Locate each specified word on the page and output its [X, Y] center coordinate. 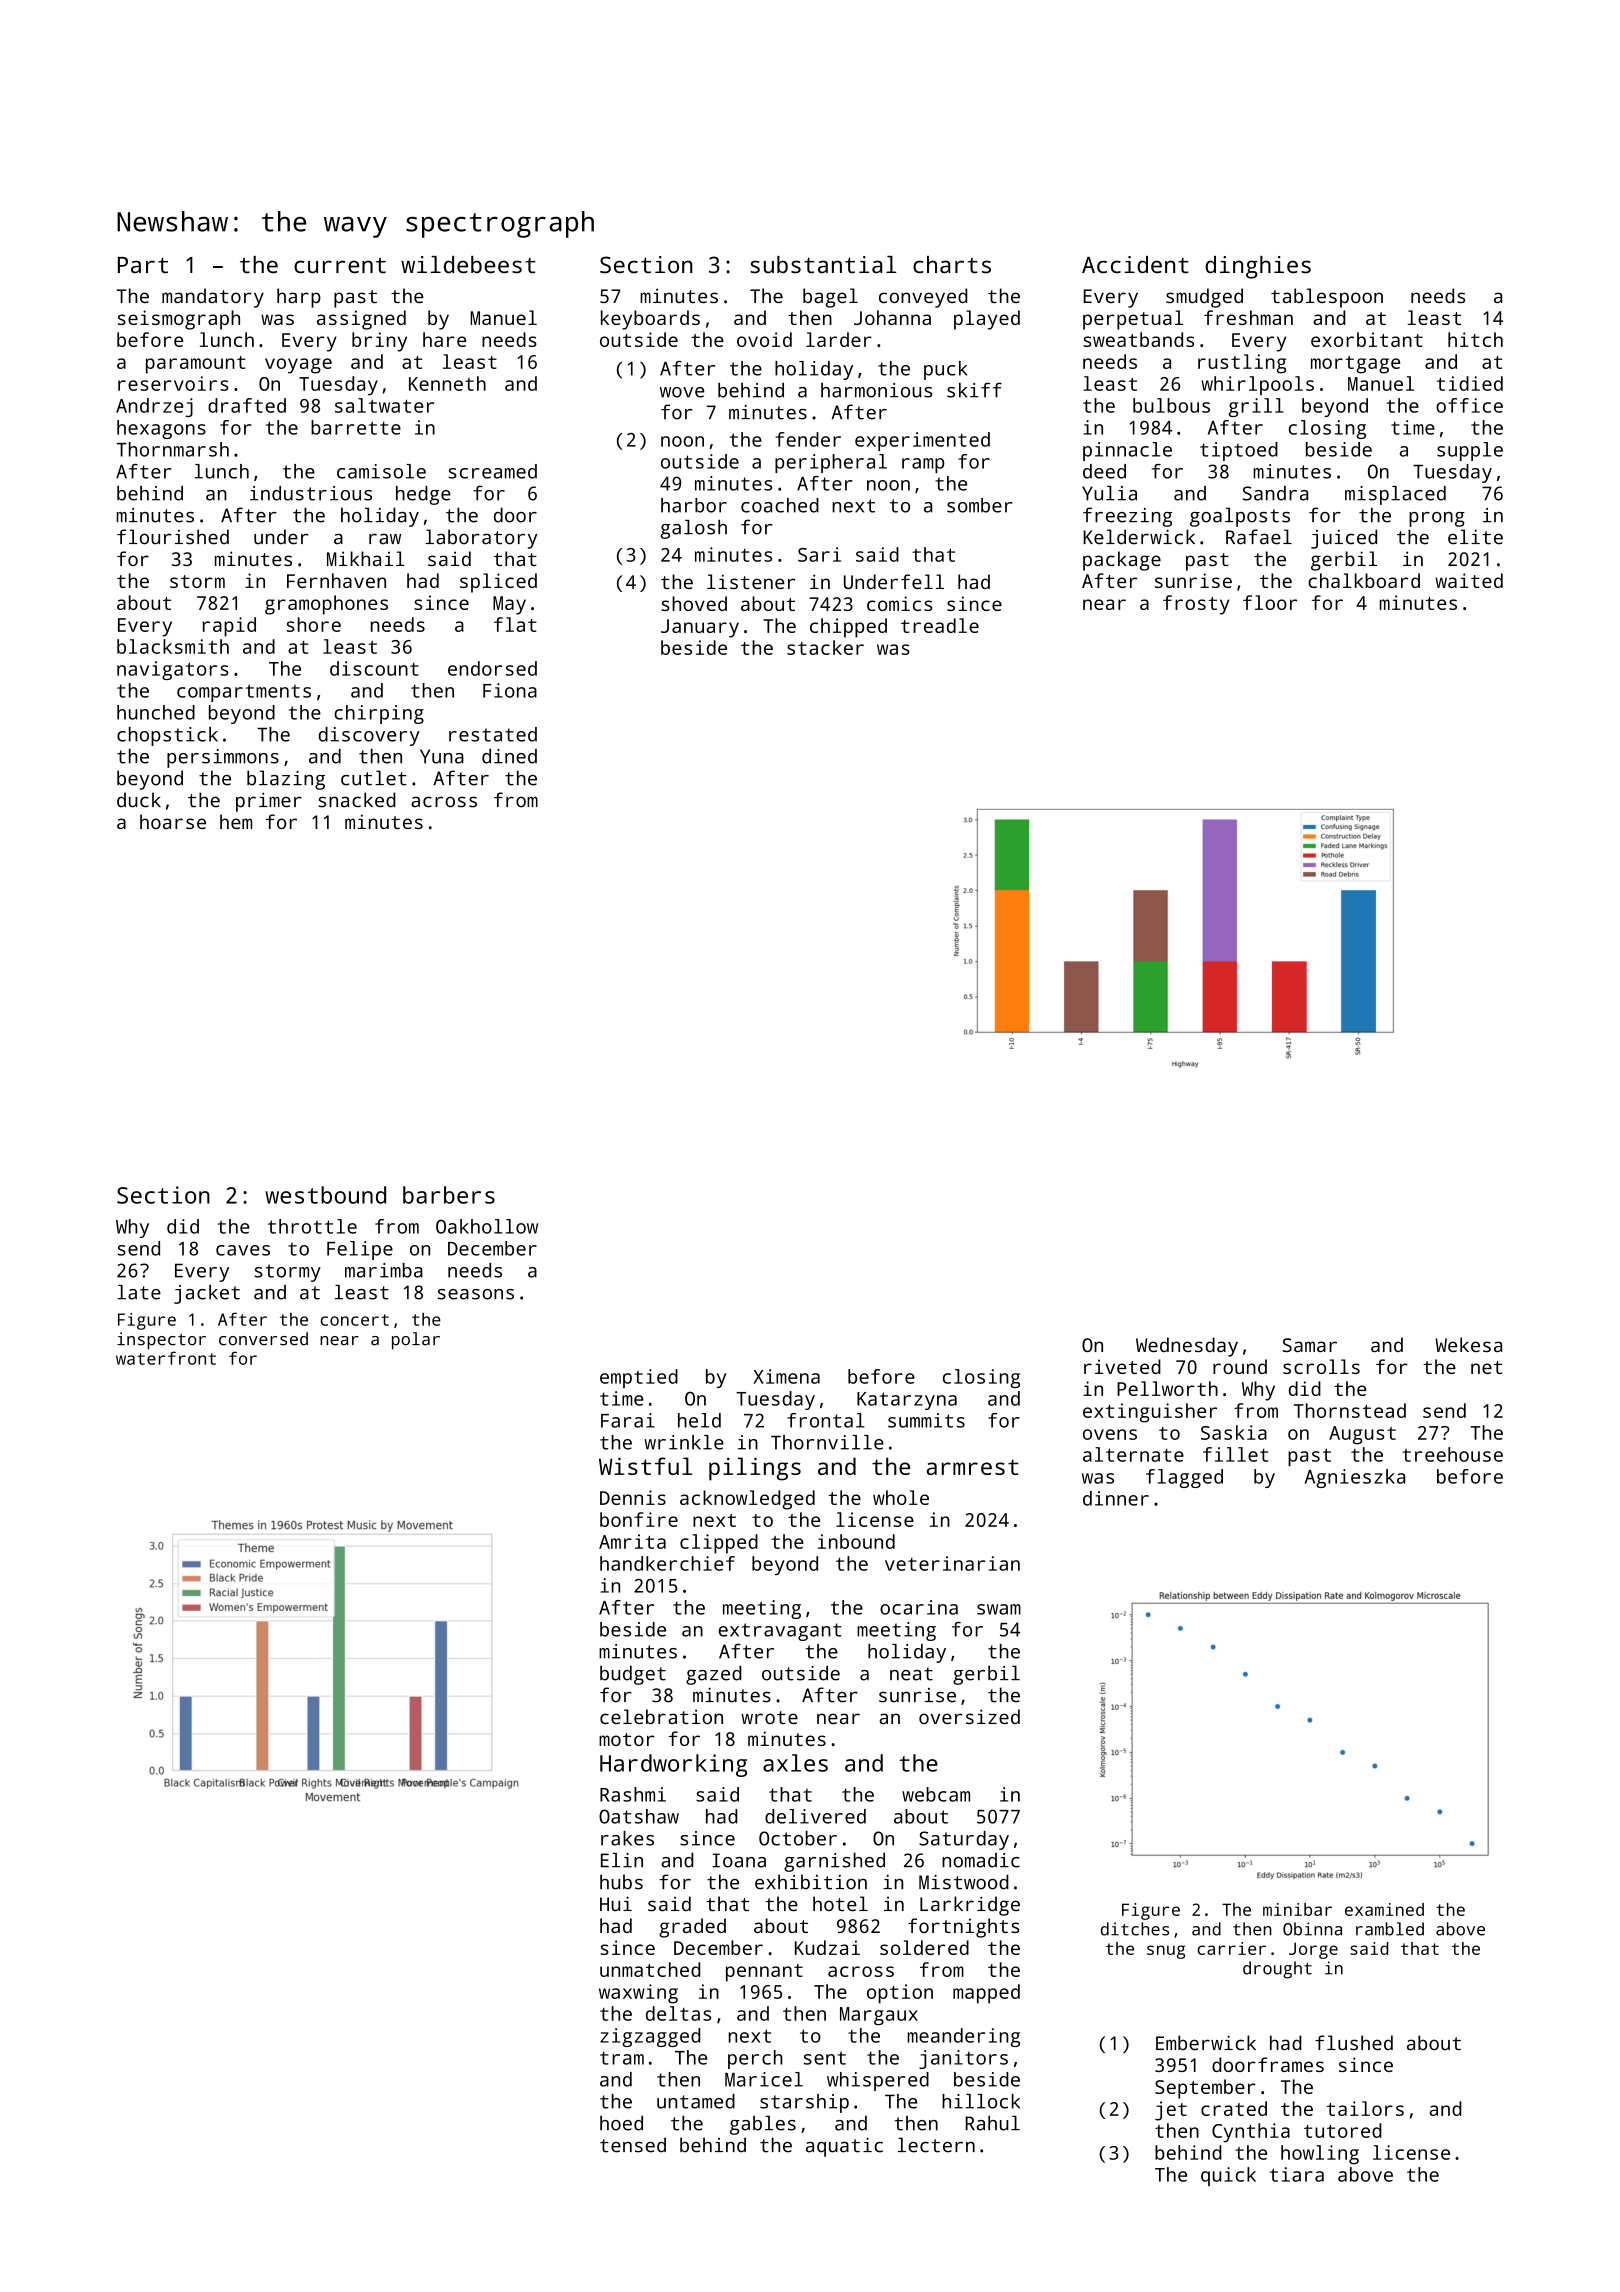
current [340, 265]
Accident [1135, 265]
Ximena [786, 1376]
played [987, 320]
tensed [633, 2145]
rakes [627, 1838]
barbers [449, 1195]
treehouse [1452, 1454]
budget [633, 1675]
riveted [1122, 1366]
